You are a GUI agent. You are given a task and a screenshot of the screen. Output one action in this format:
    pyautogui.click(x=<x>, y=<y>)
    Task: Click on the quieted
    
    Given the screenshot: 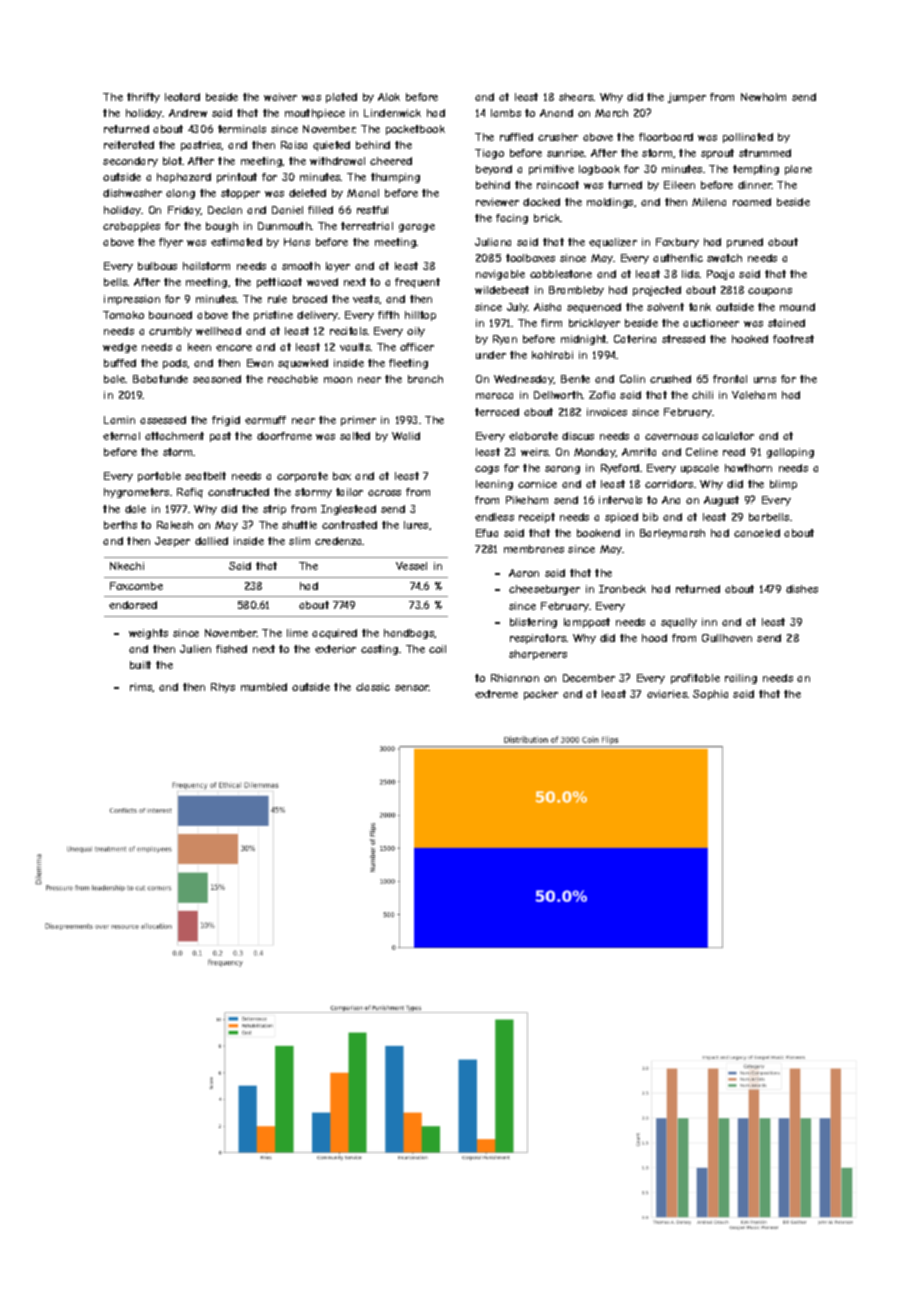 What is the action you would take?
    pyautogui.click(x=331, y=146)
